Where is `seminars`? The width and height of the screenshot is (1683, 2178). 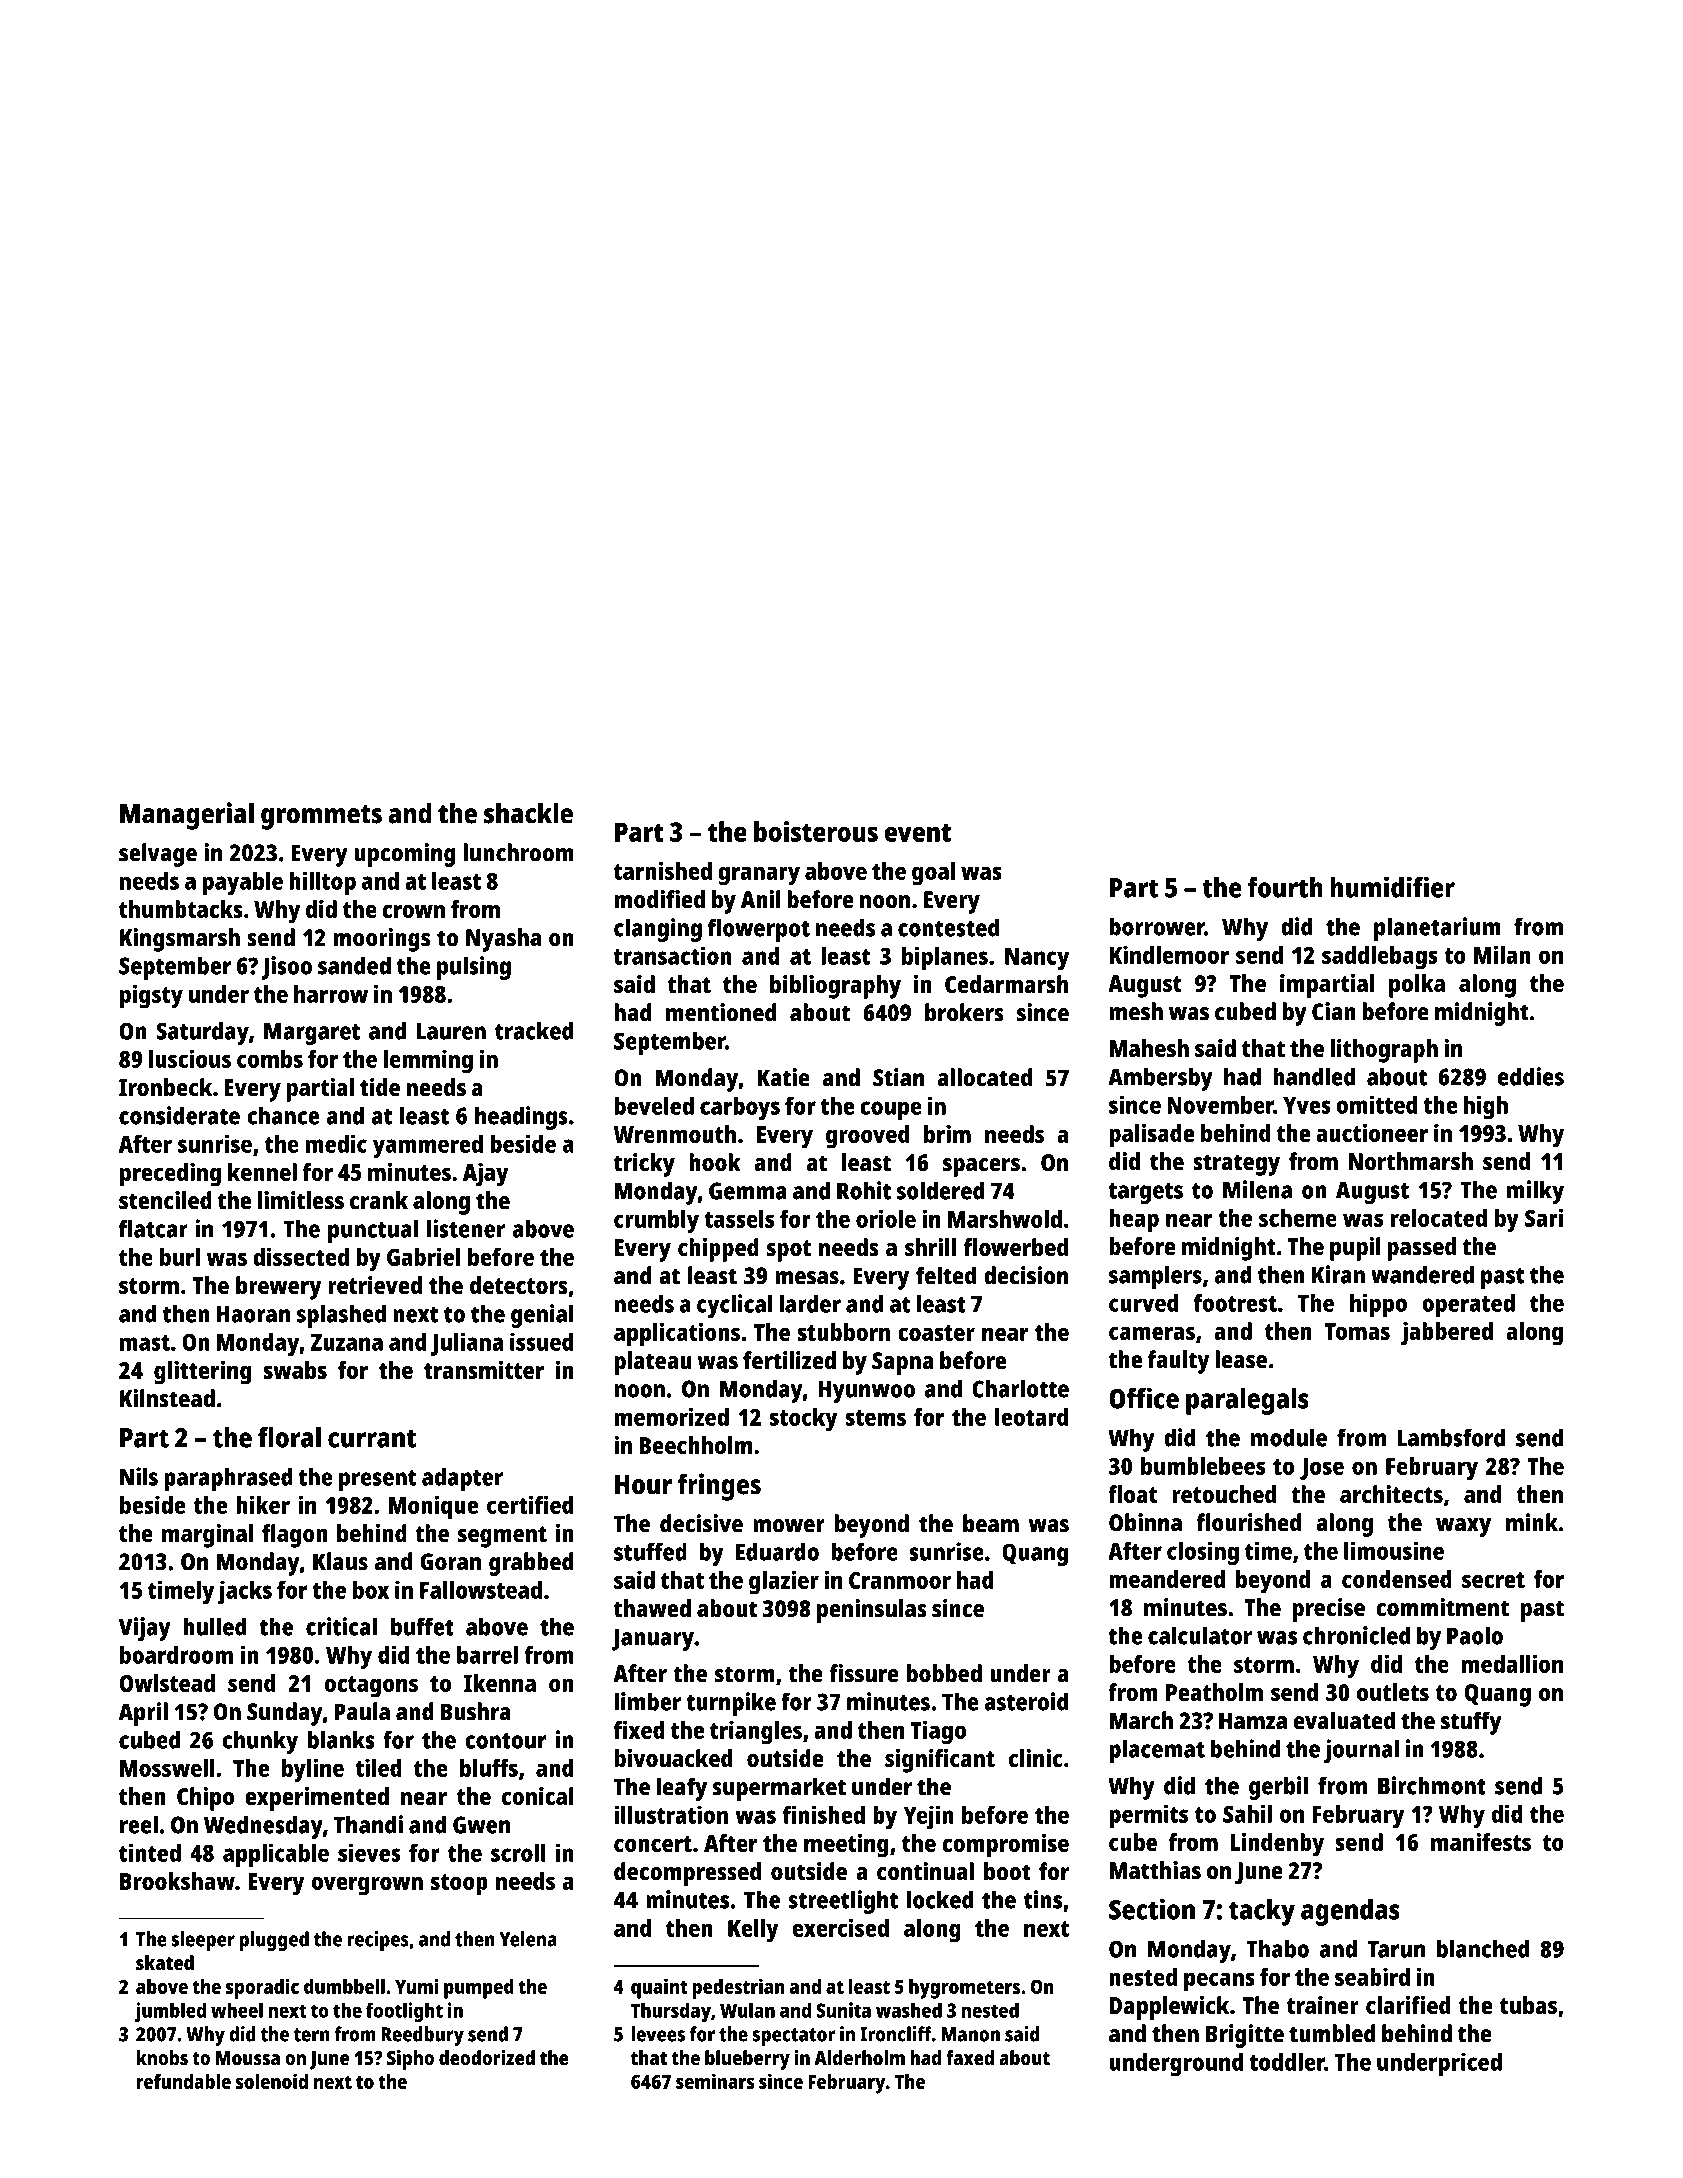
seminars is located at coordinates (715, 2081).
